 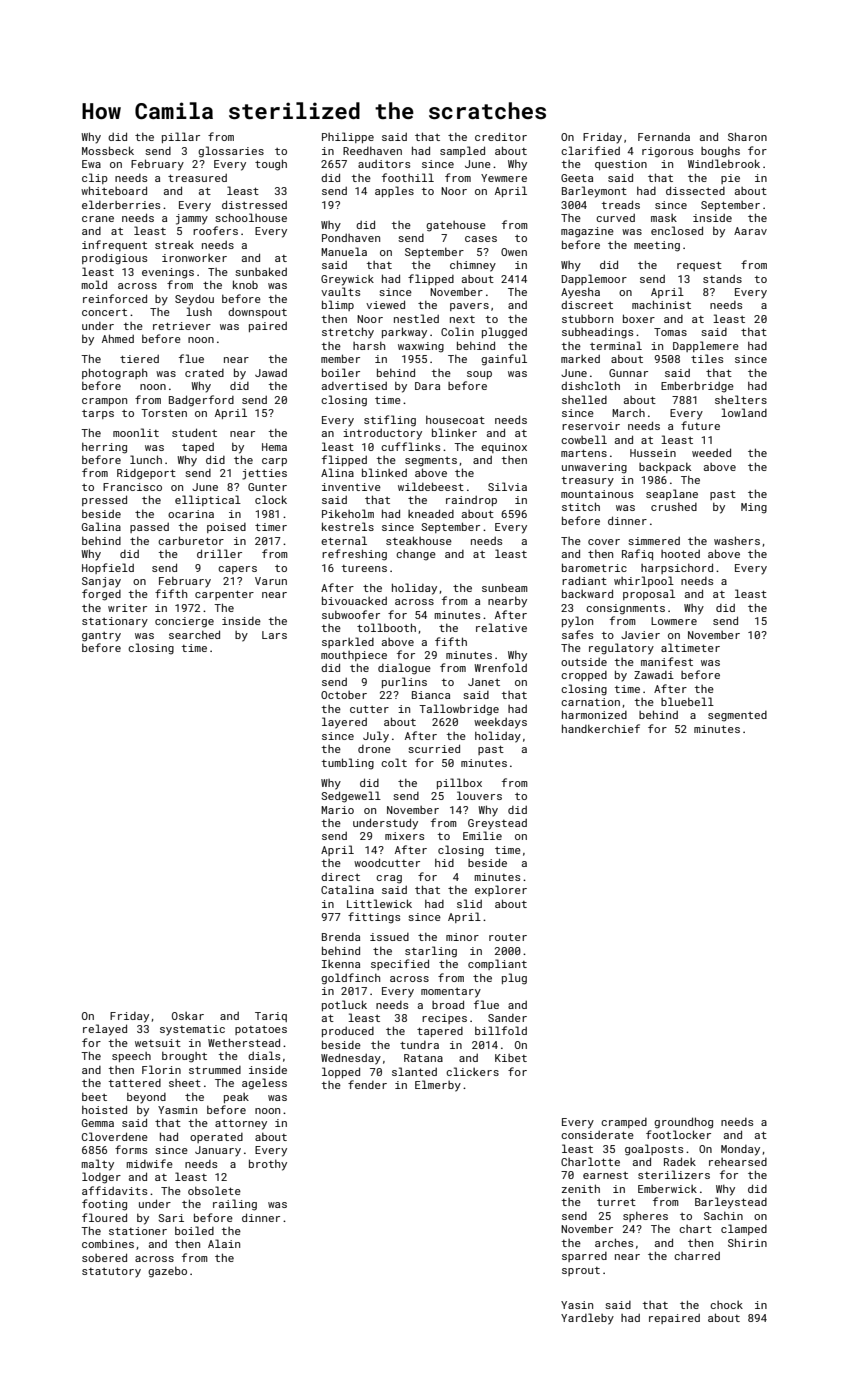 I want to click on stitch, so click(x=581, y=506).
